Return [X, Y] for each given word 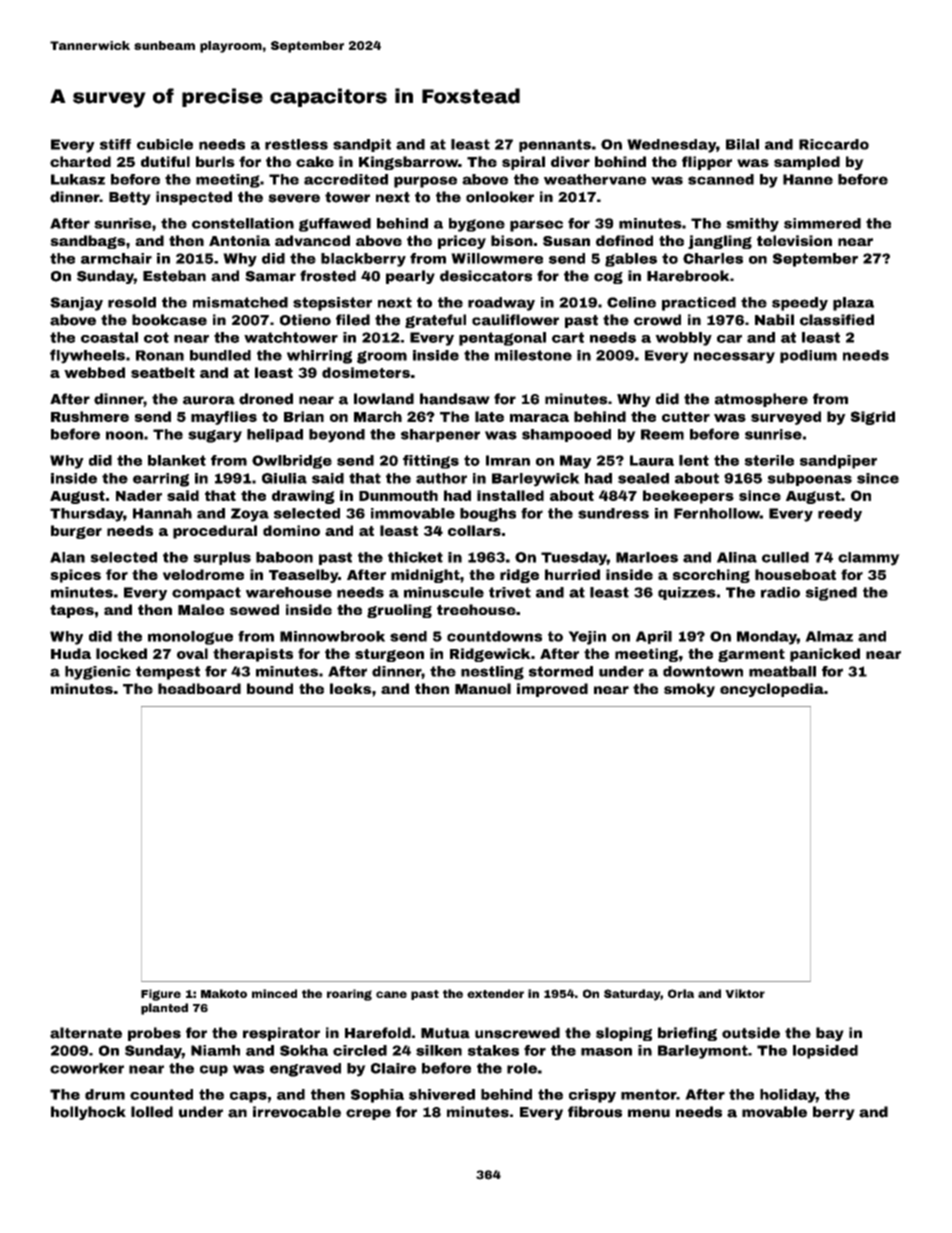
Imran [508, 460]
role [522, 1068]
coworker [87, 1068]
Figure [161, 995]
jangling [720, 242]
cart [568, 337]
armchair [116, 258]
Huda [71, 653]
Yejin [587, 638]
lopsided [825, 1052]
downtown [703, 671]
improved [552, 690]
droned [266, 399]
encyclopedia [772, 690]
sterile [769, 460]
